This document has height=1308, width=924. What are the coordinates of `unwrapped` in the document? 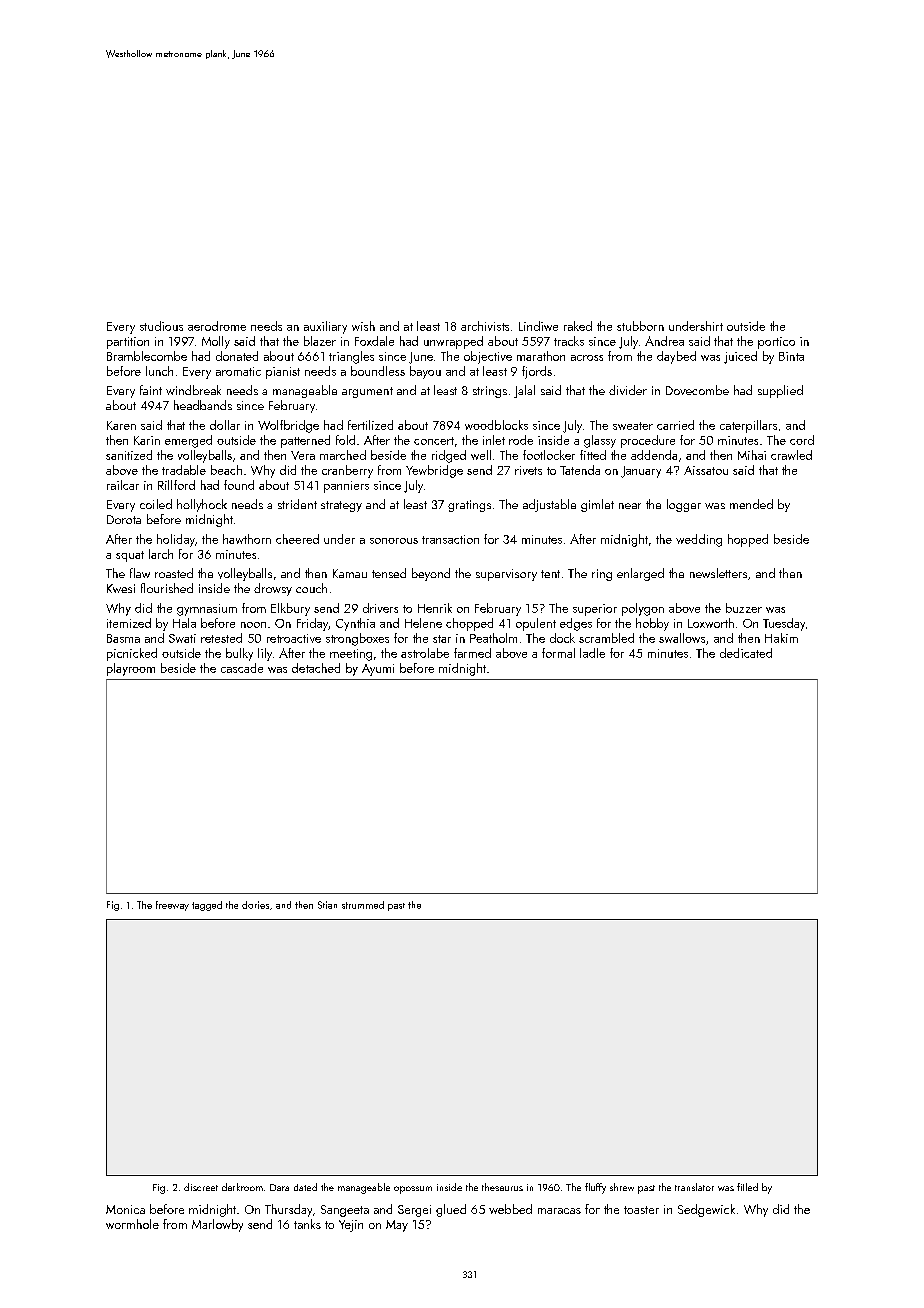 It's located at (453, 342).
